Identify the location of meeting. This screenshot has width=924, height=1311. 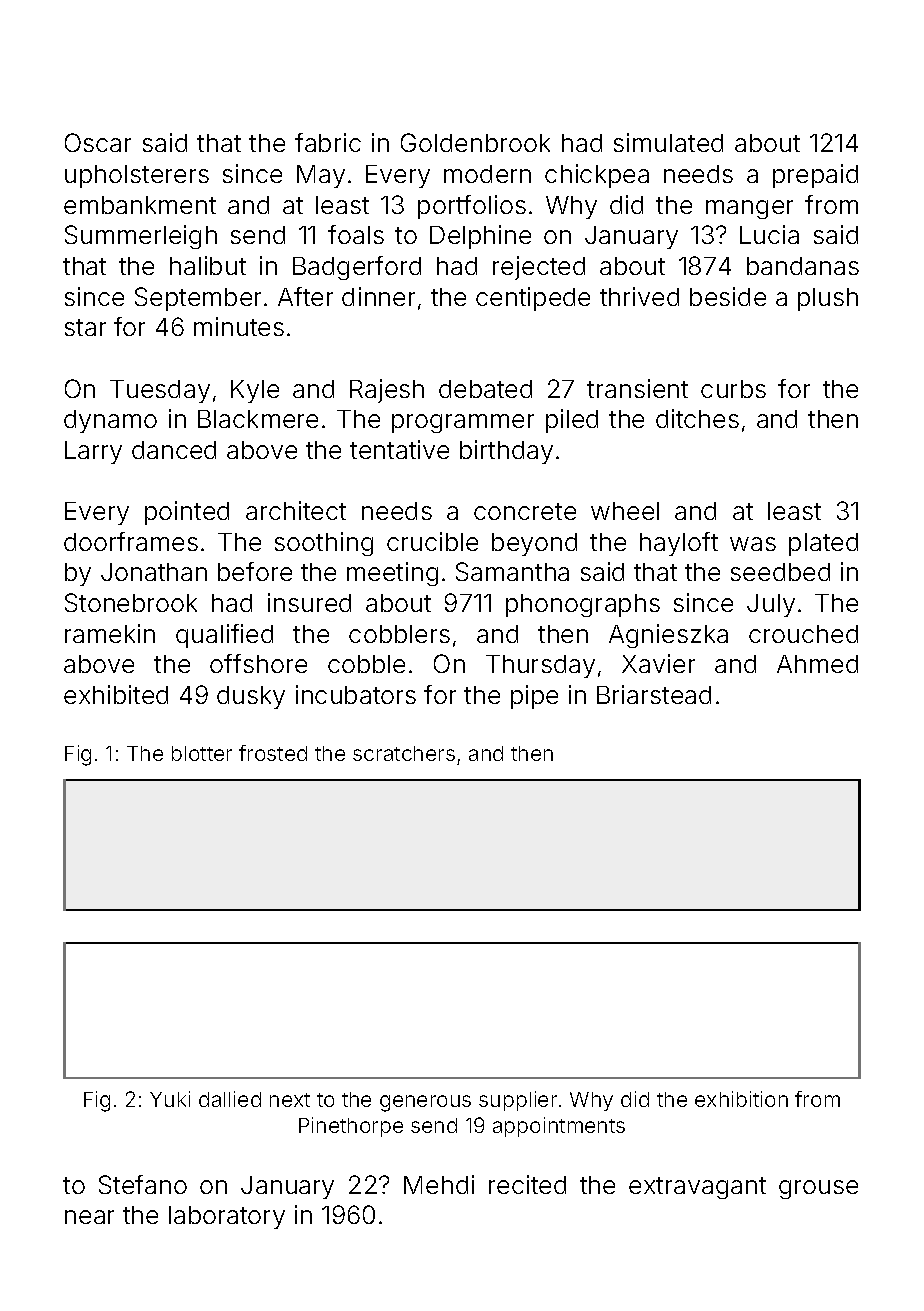
(392, 574).
